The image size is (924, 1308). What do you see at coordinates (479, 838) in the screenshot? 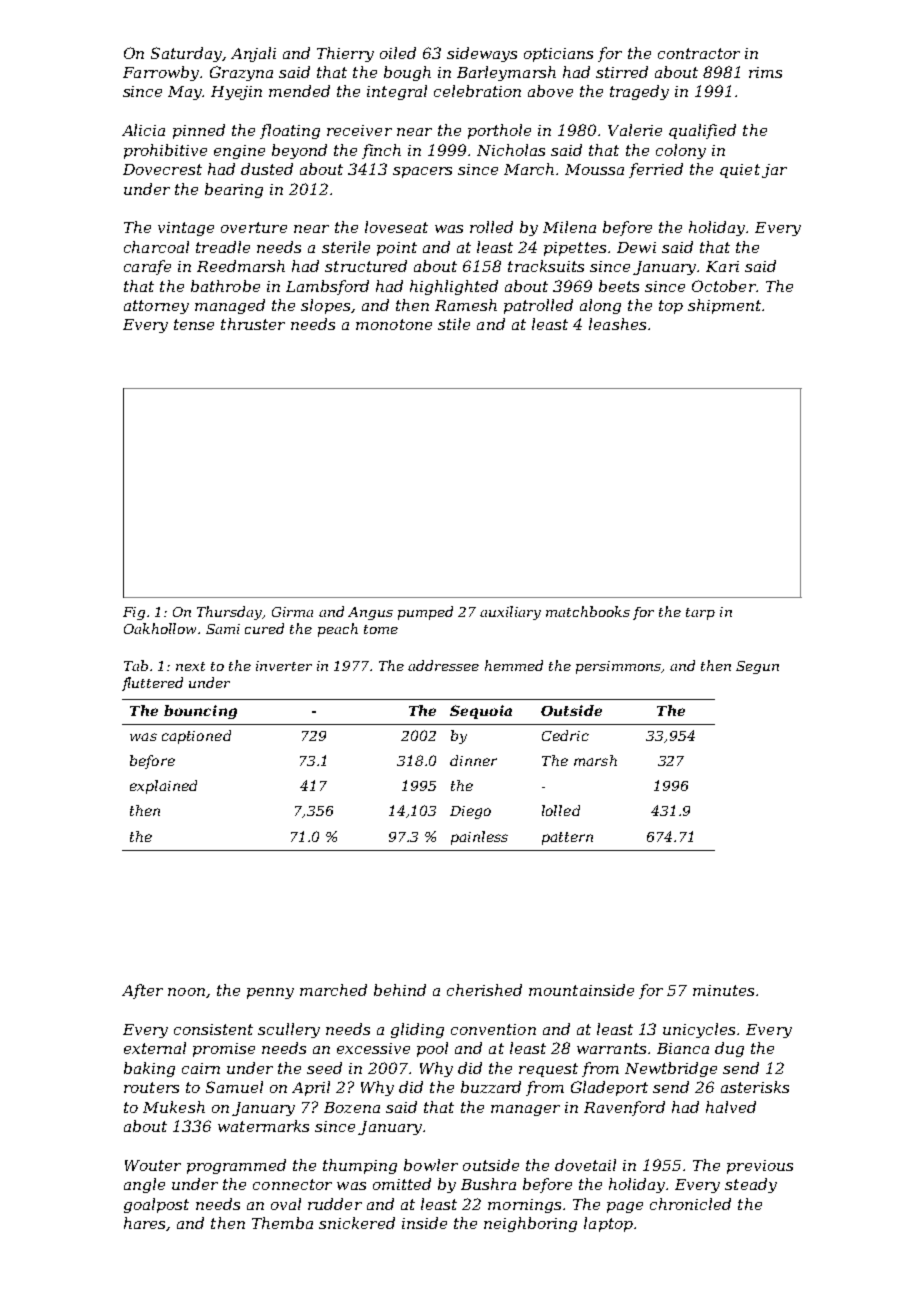
I see `painless` at bounding box center [479, 838].
